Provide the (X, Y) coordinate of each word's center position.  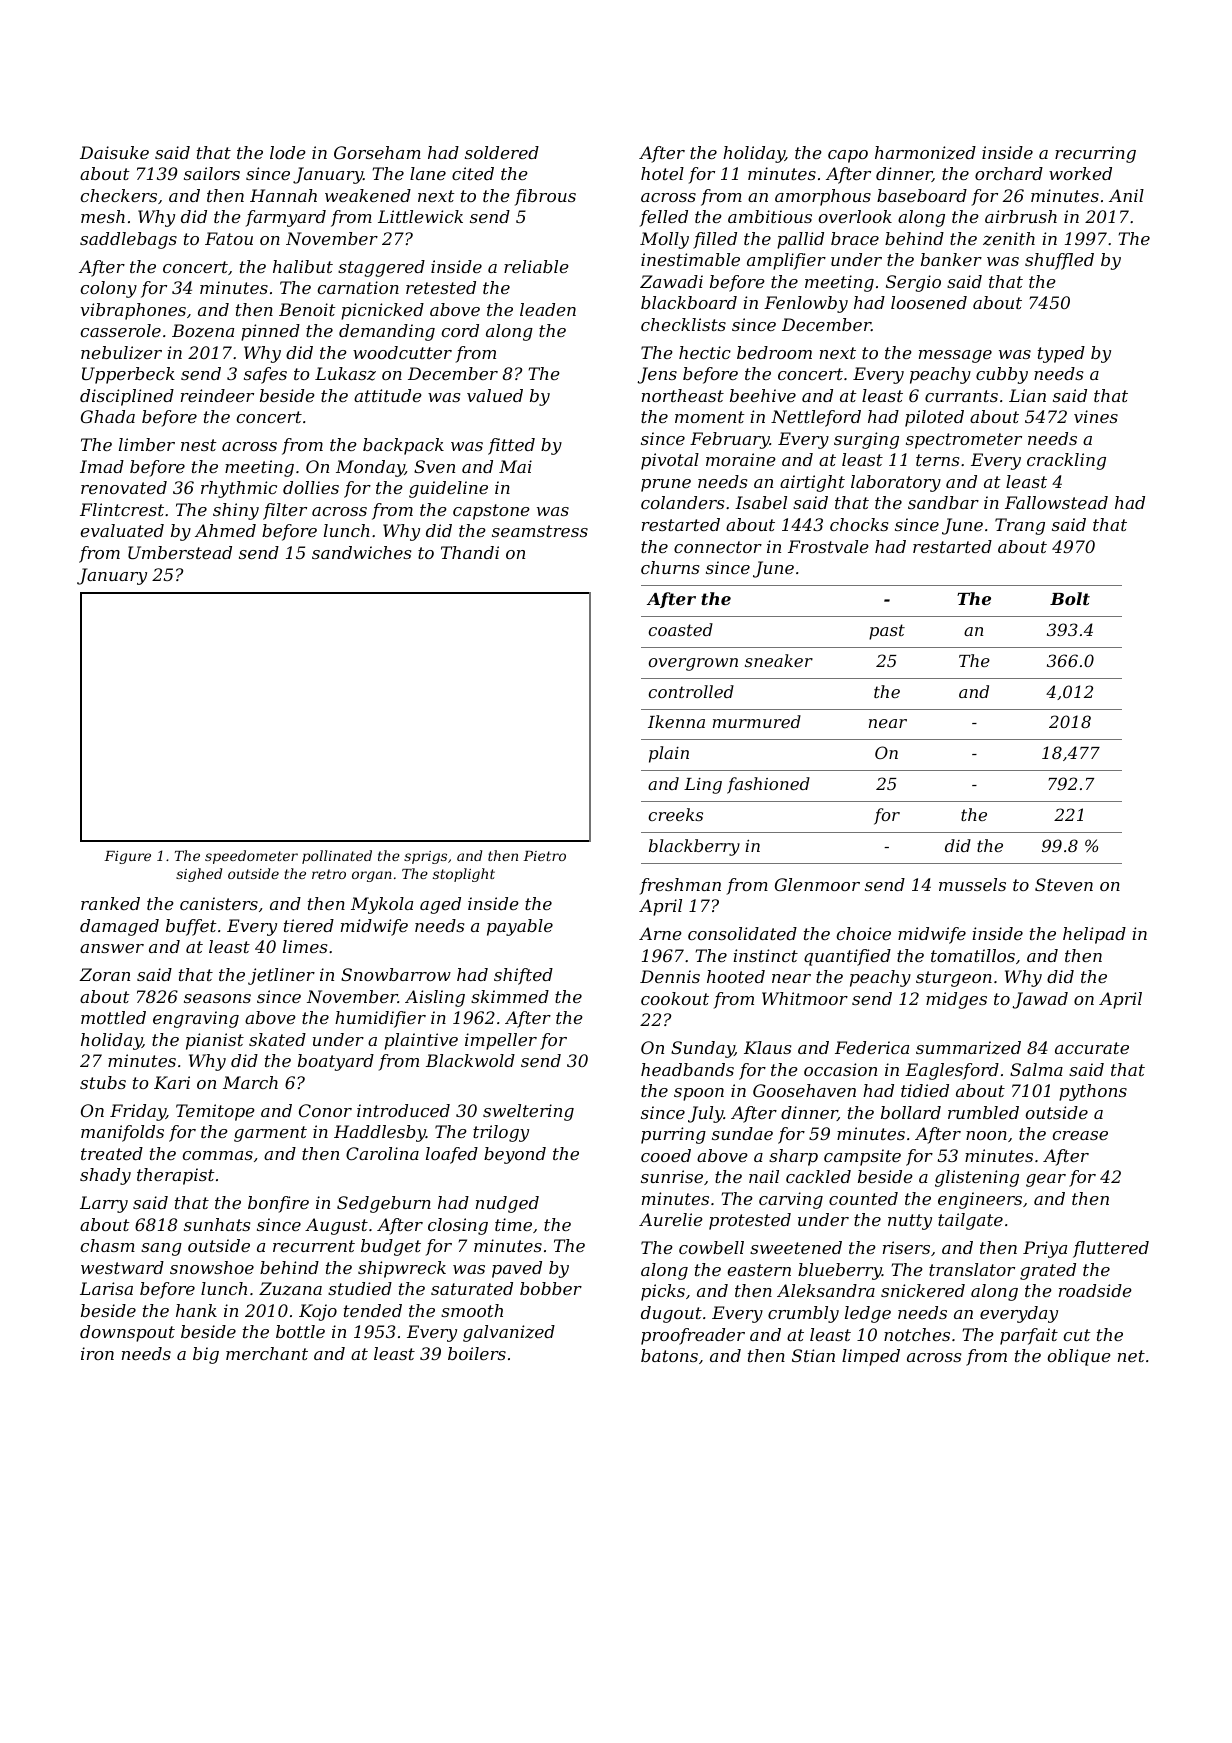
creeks (675, 814)
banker (951, 259)
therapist (176, 1176)
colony (109, 289)
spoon (699, 1094)
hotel (662, 173)
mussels (972, 884)
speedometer (251, 857)
